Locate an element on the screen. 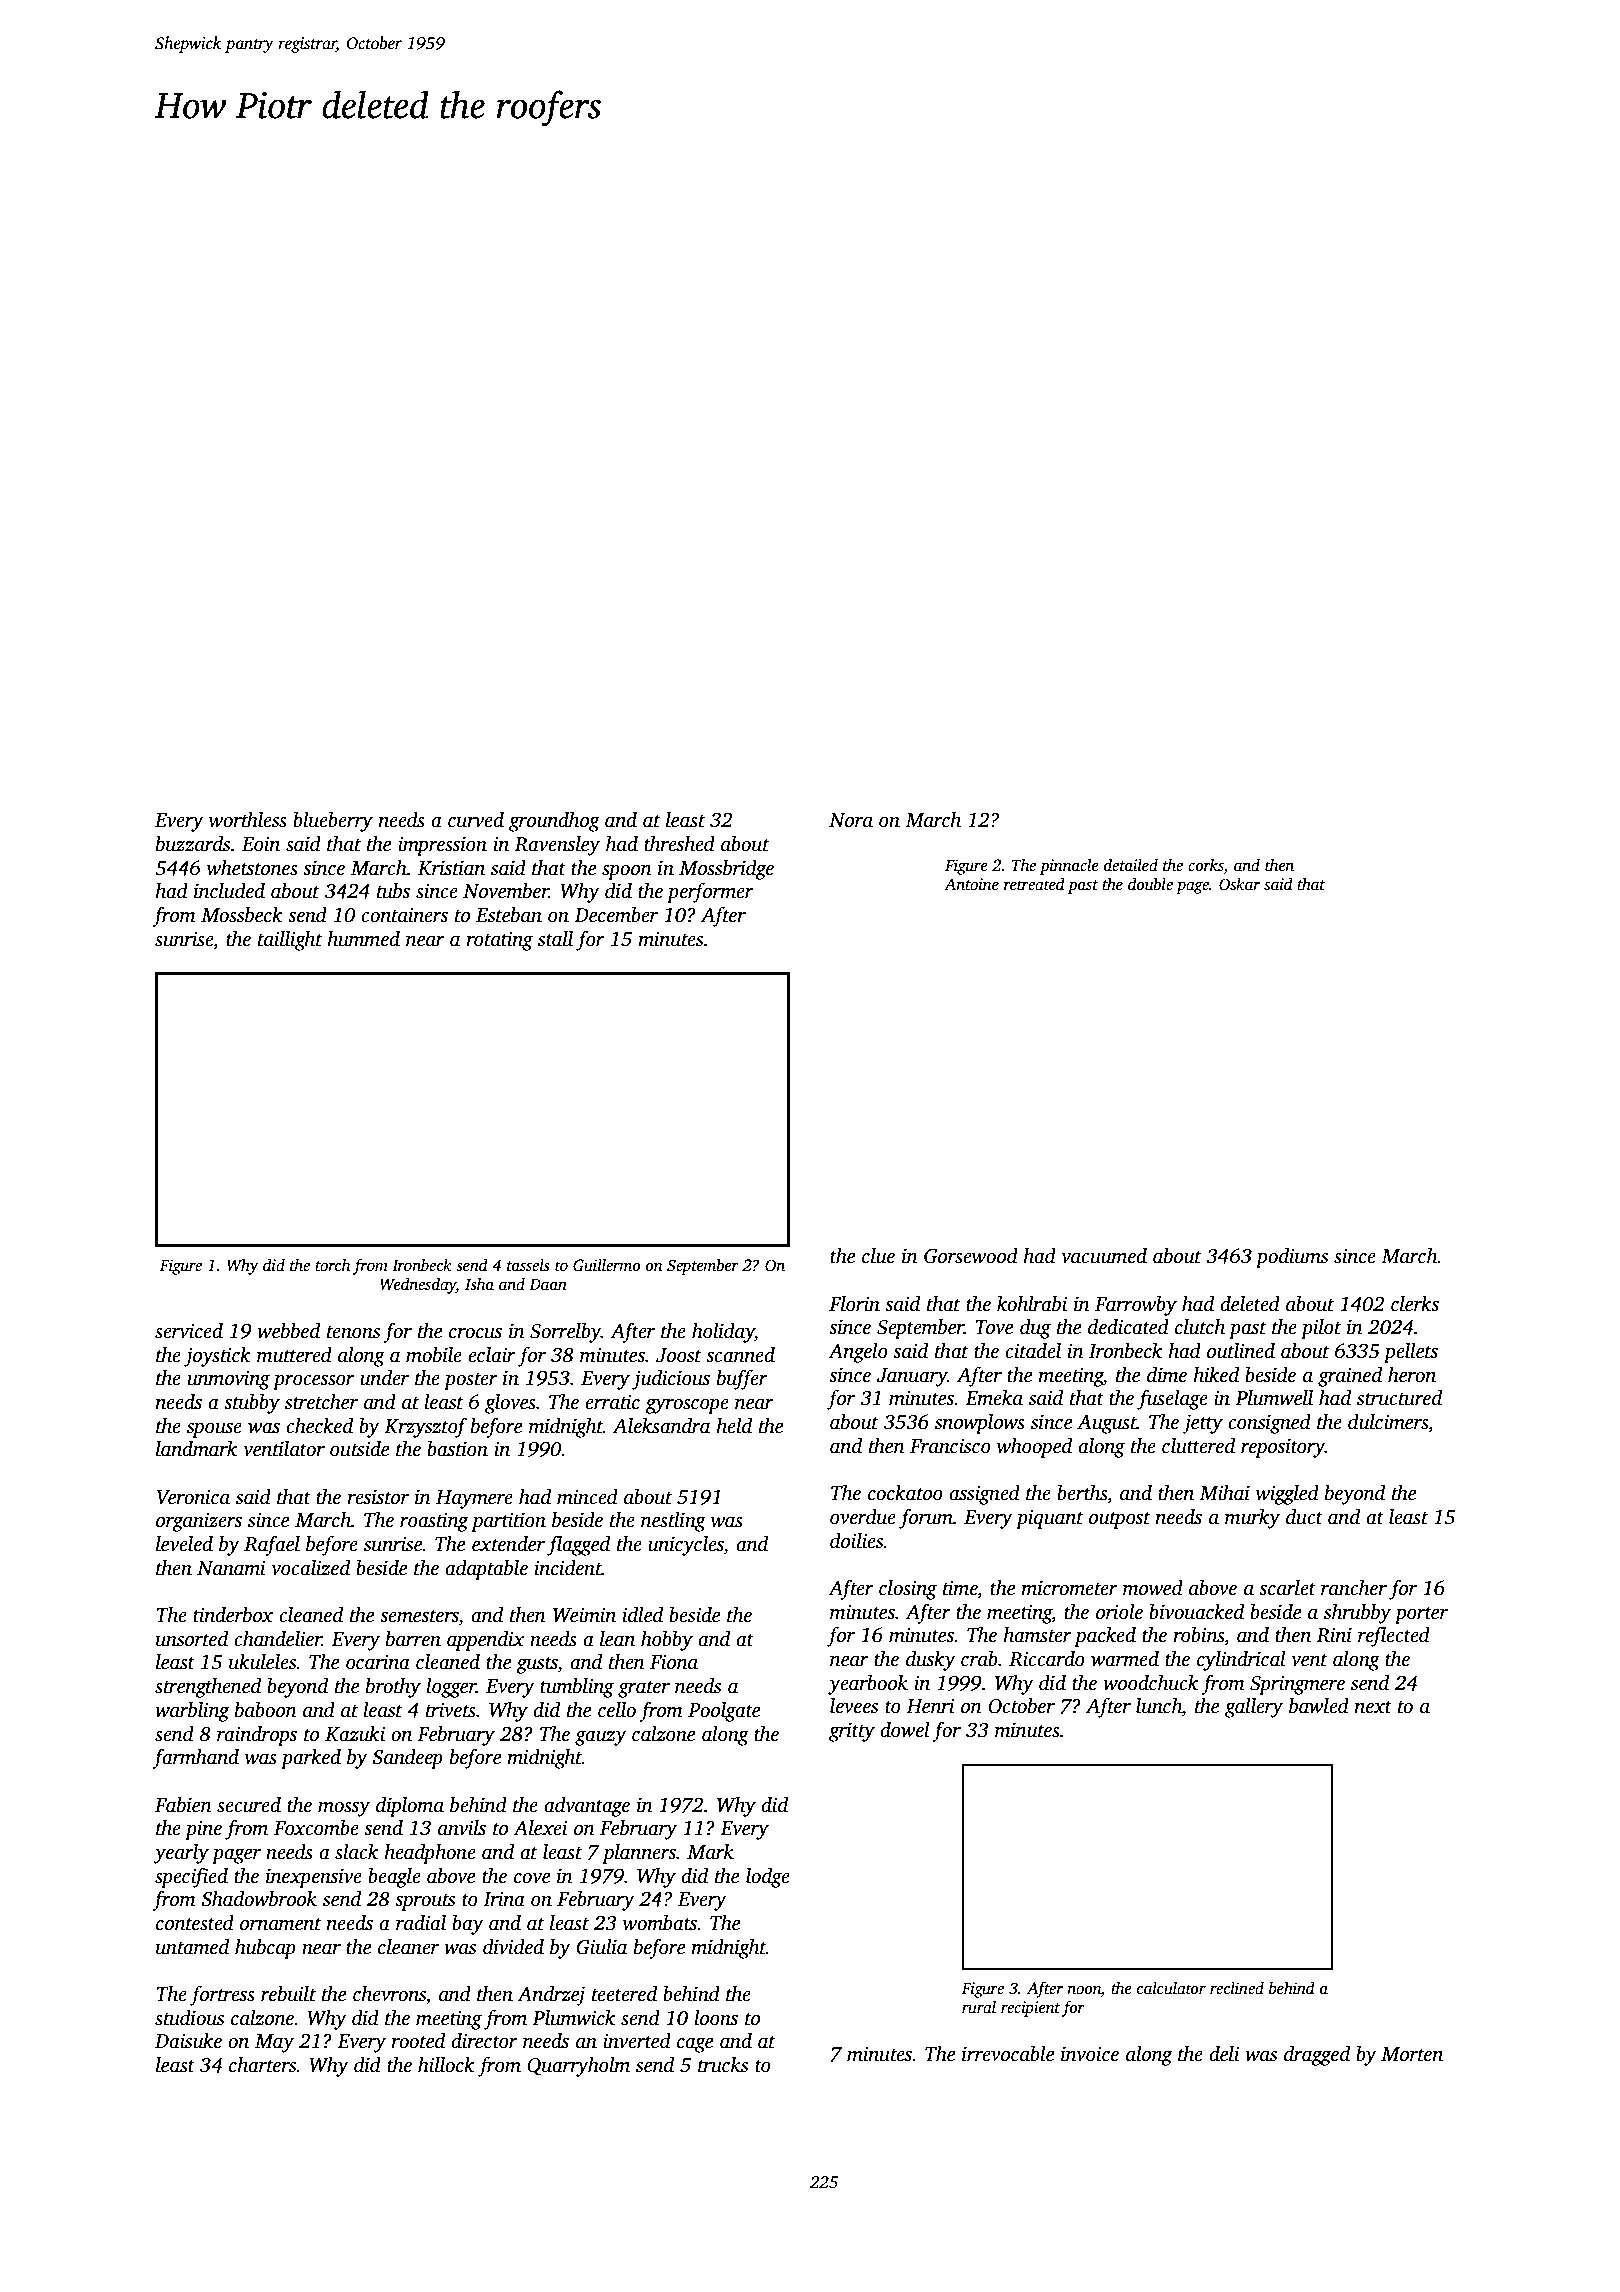  Kristian is located at coordinates (451, 868).
